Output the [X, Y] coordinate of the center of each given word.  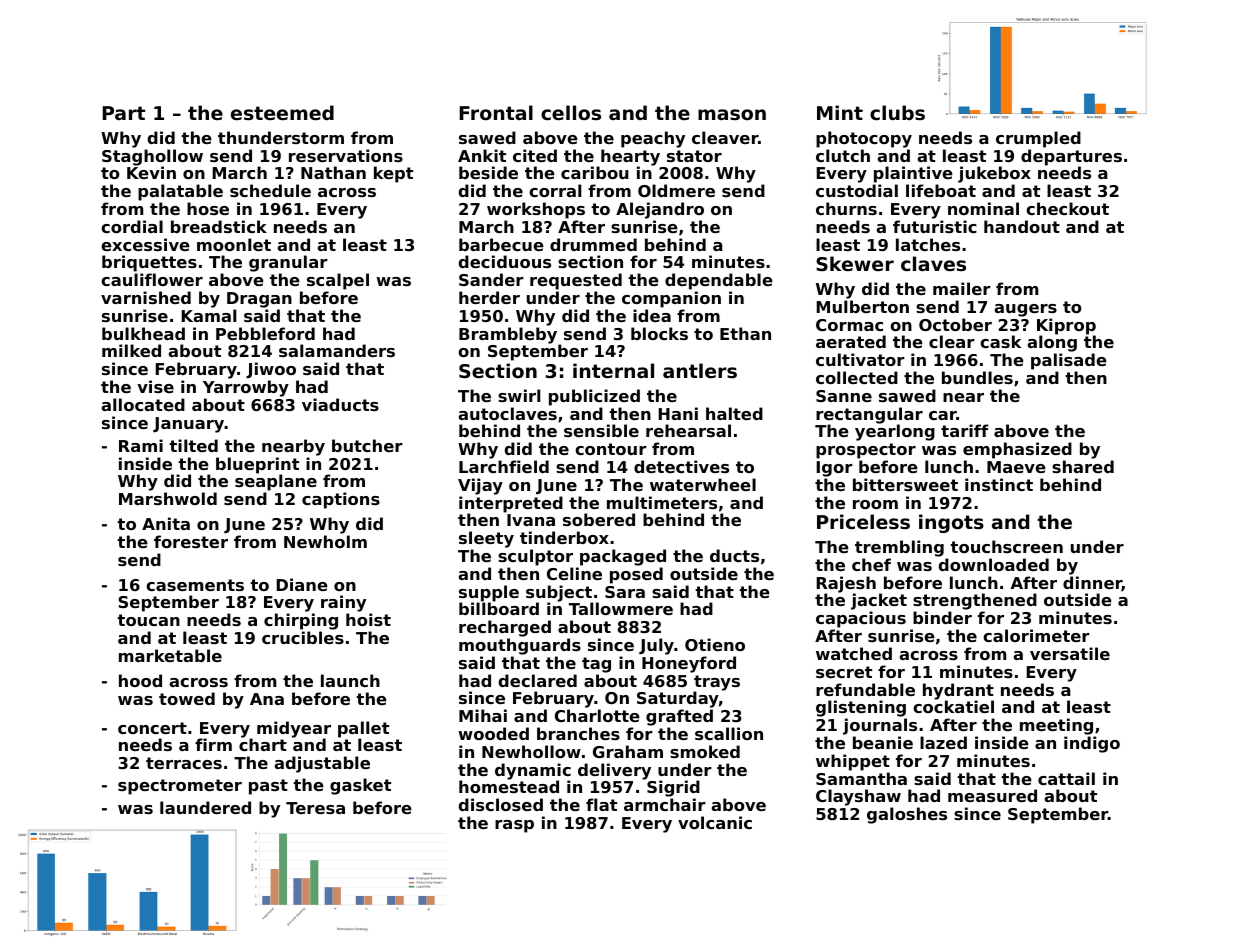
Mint [840, 112]
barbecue [501, 244]
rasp [514, 826]
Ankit [482, 155]
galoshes [907, 815]
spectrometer [180, 787]
